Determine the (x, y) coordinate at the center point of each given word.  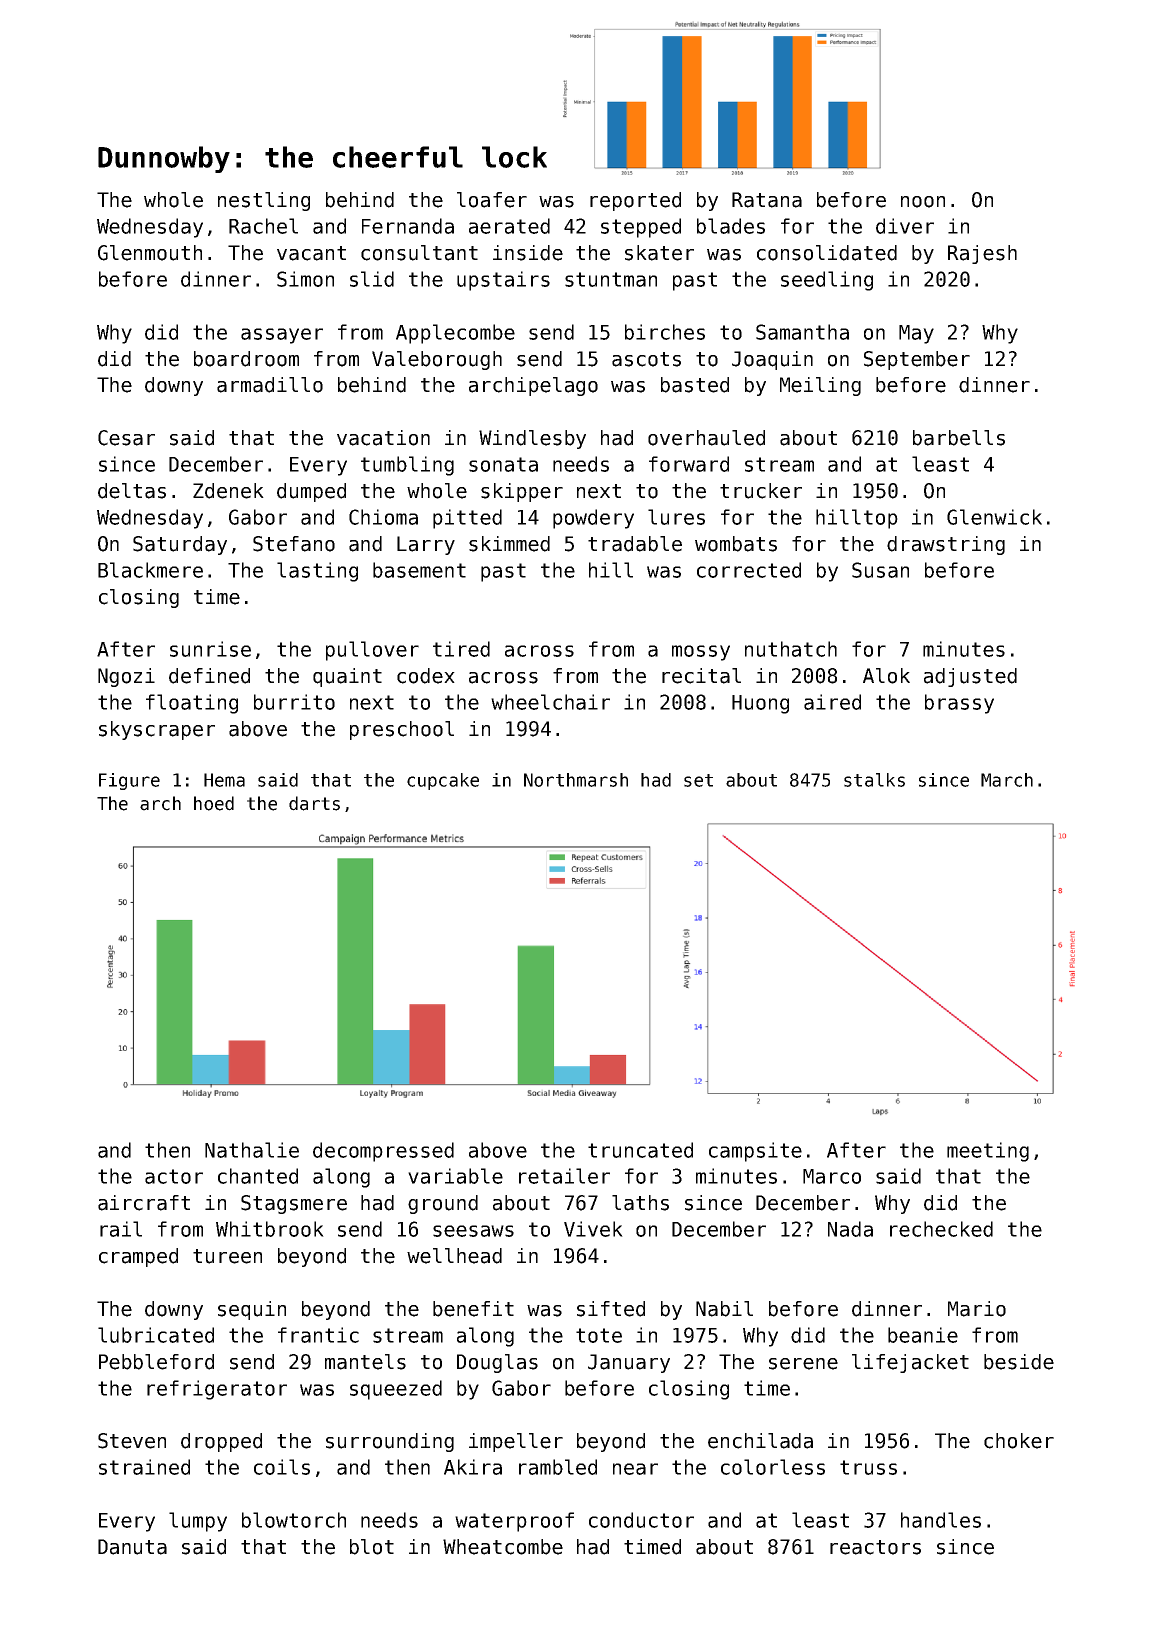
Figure (129, 781)
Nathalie (252, 1150)
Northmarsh (576, 780)
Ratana (767, 200)
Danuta (132, 1547)
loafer (492, 200)
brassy (959, 704)
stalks (874, 780)
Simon (305, 279)
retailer (564, 1176)
